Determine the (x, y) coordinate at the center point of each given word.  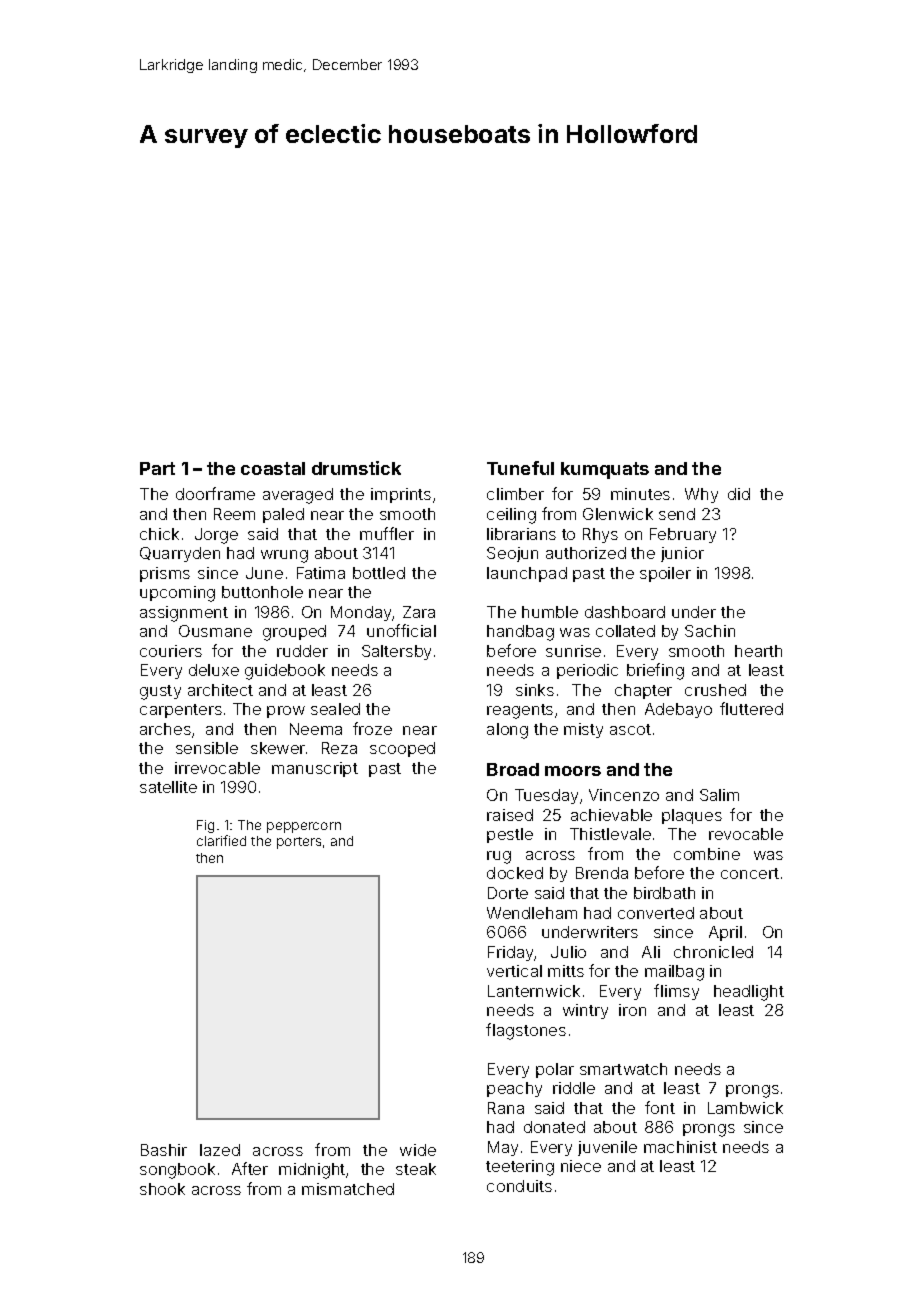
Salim (719, 795)
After (250, 1168)
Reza (339, 748)
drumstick (356, 468)
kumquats (605, 470)
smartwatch (623, 1069)
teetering (520, 1168)
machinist (680, 1147)
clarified (221, 840)
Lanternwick (534, 991)
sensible (207, 748)
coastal (273, 468)
